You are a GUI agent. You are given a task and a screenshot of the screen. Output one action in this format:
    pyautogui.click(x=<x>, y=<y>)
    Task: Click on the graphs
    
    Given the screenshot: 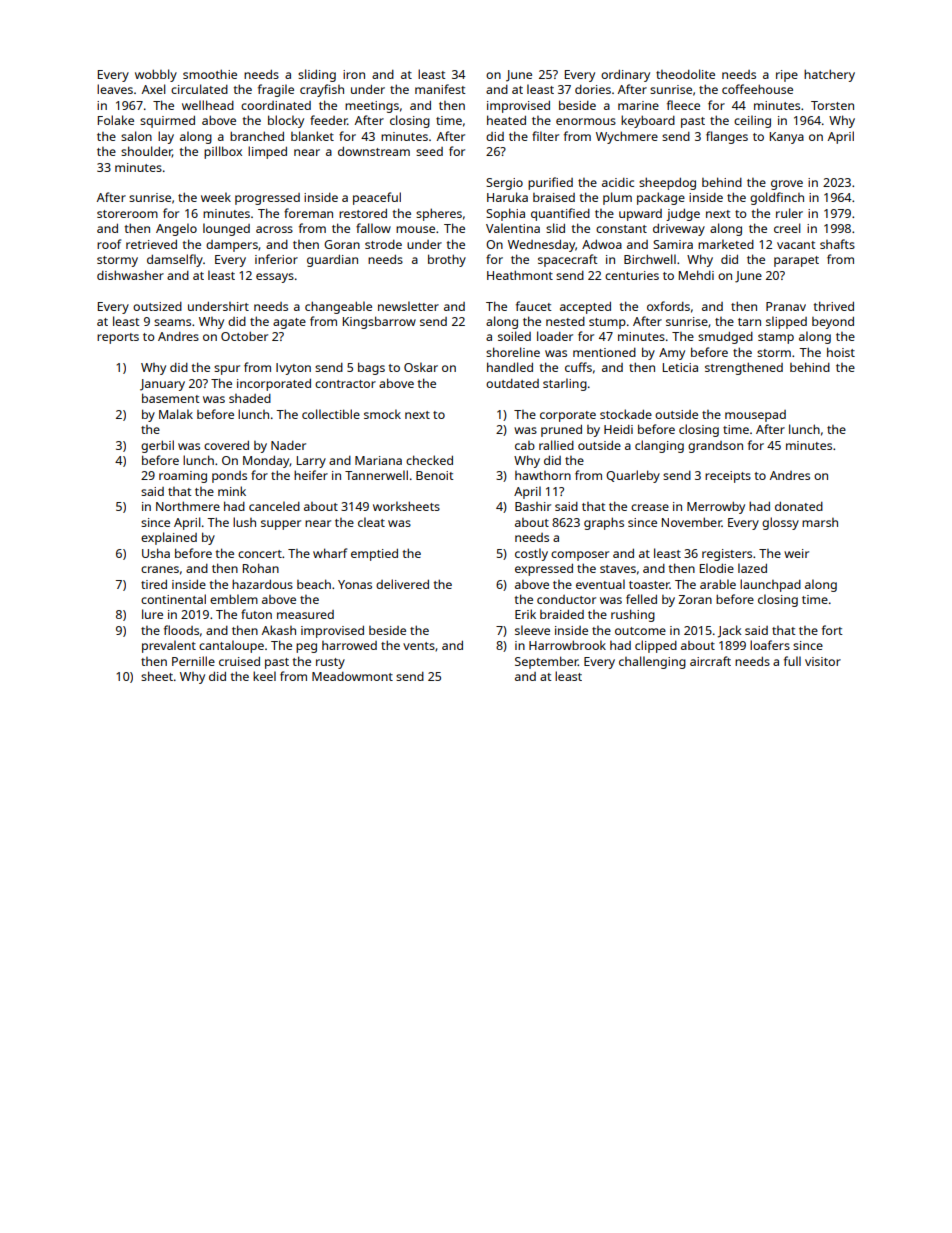 What is the action you would take?
    pyautogui.click(x=604, y=523)
